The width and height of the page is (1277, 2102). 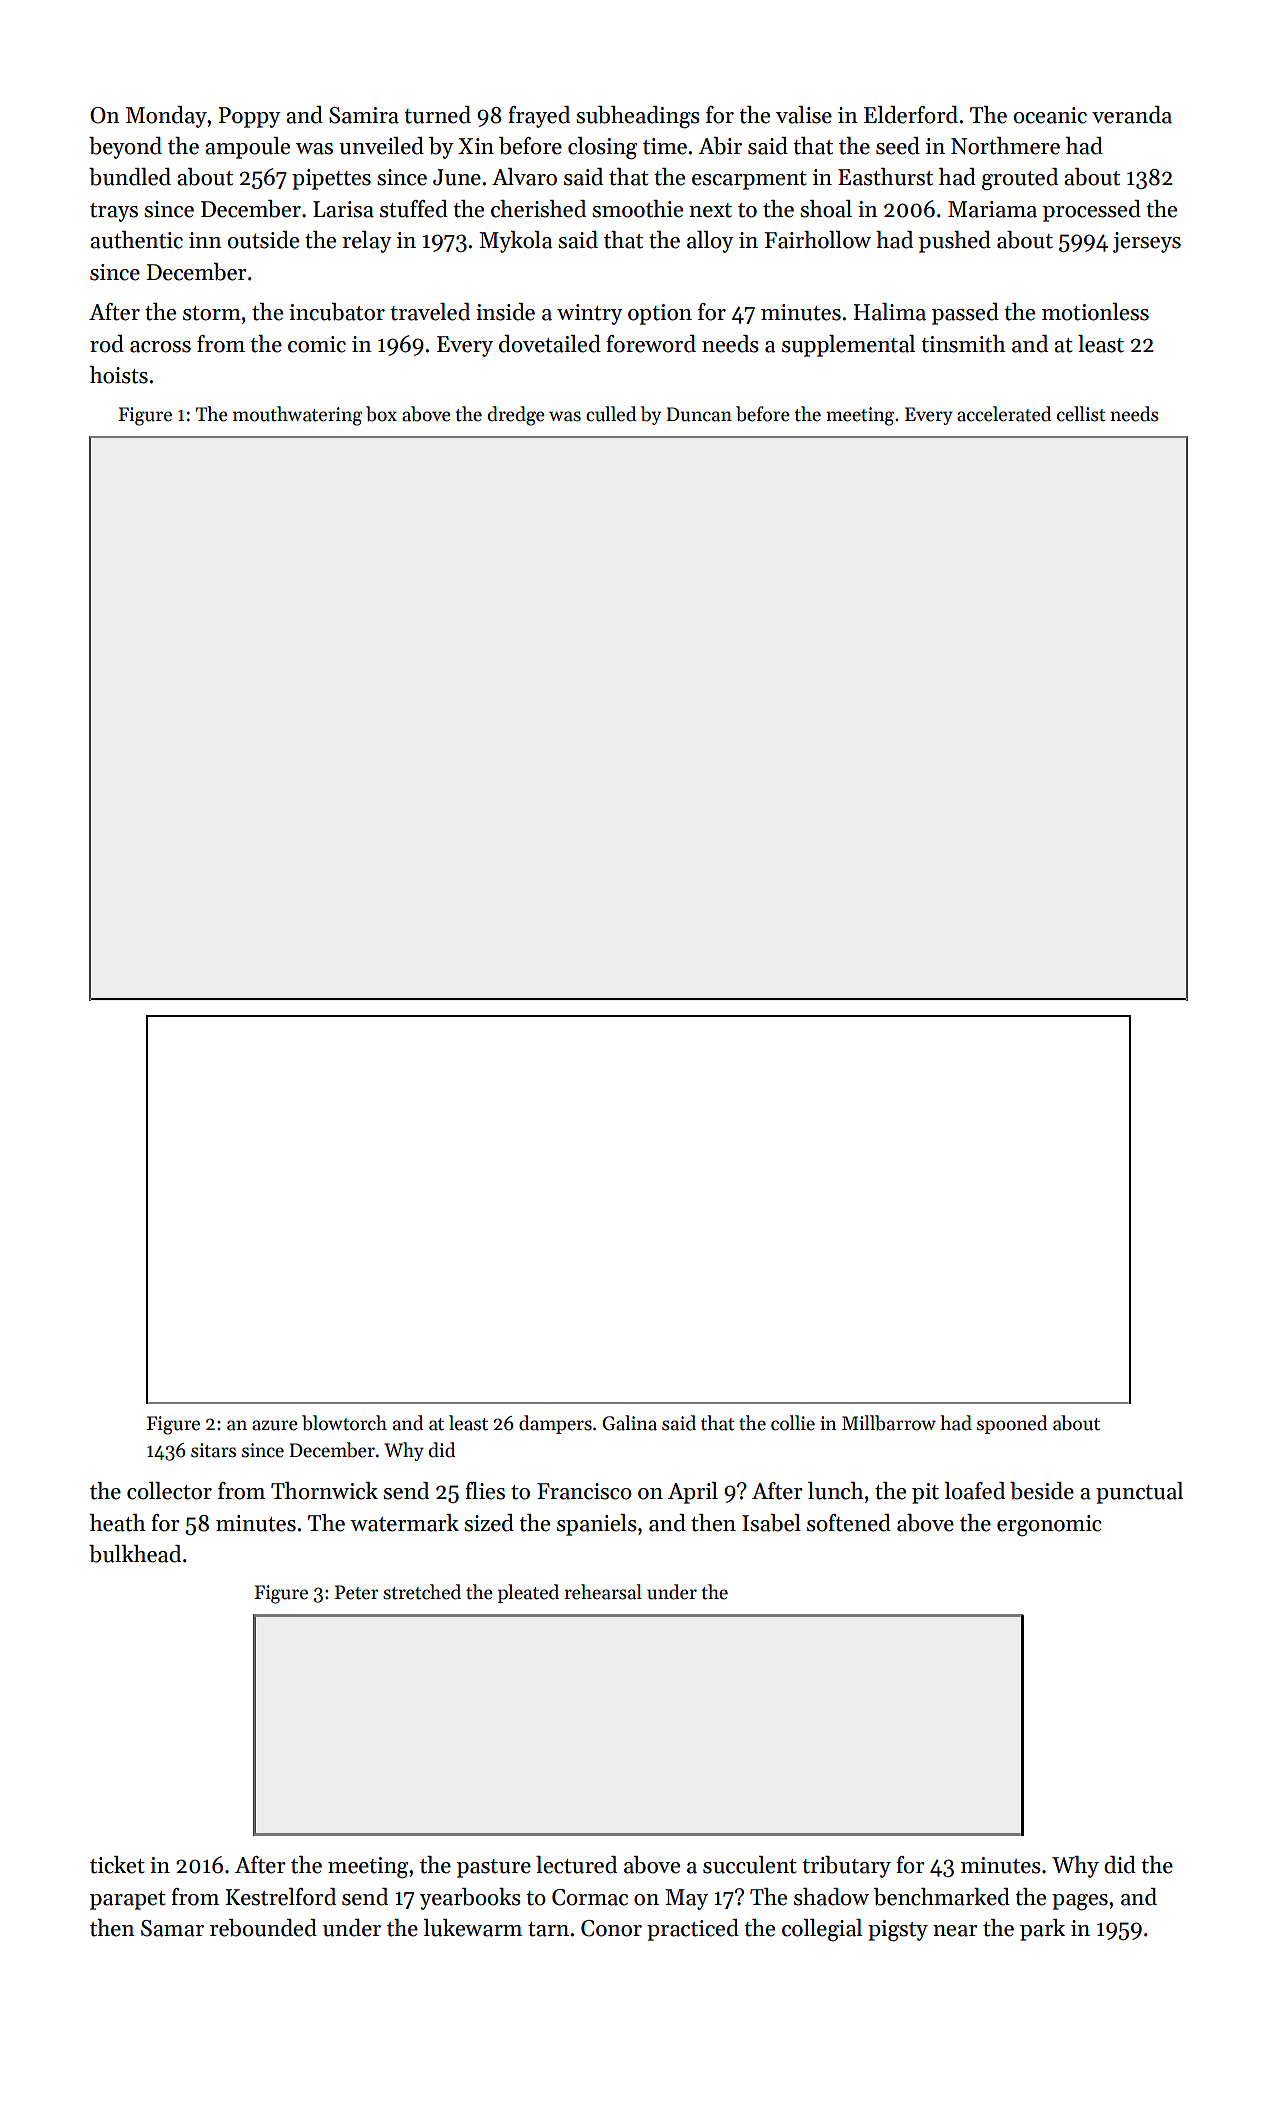 What do you see at coordinates (660, 314) in the page?
I see `option` at bounding box center [660, 314].
